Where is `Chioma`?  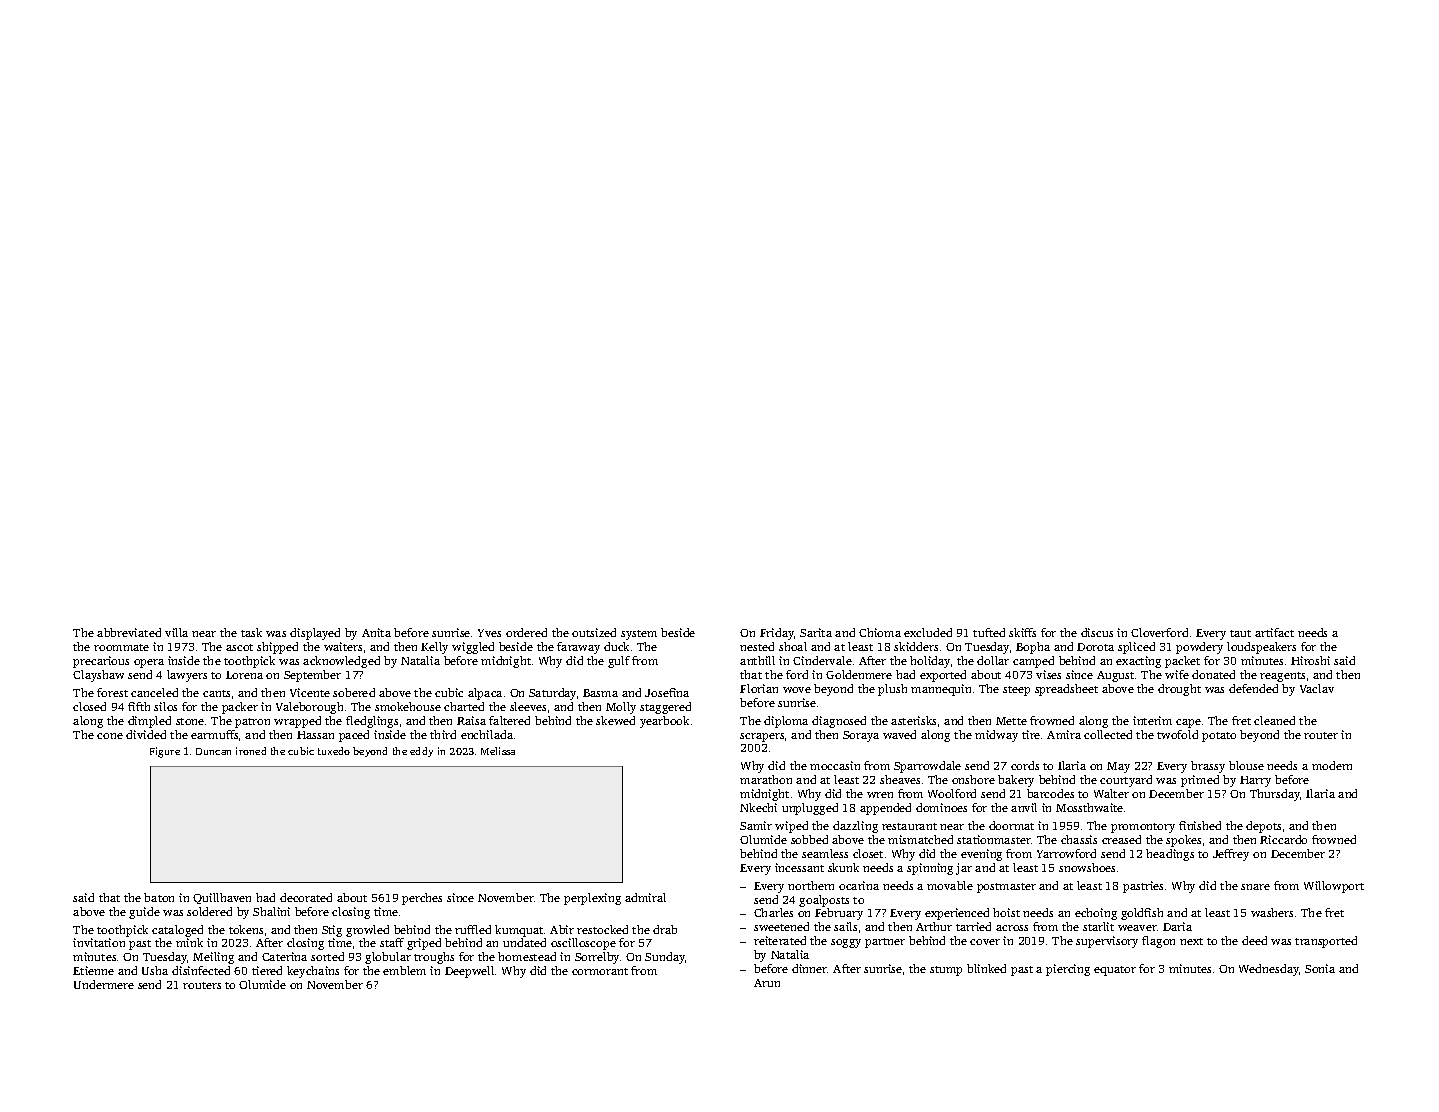
Chioma is located at coordinates (880, 632).
